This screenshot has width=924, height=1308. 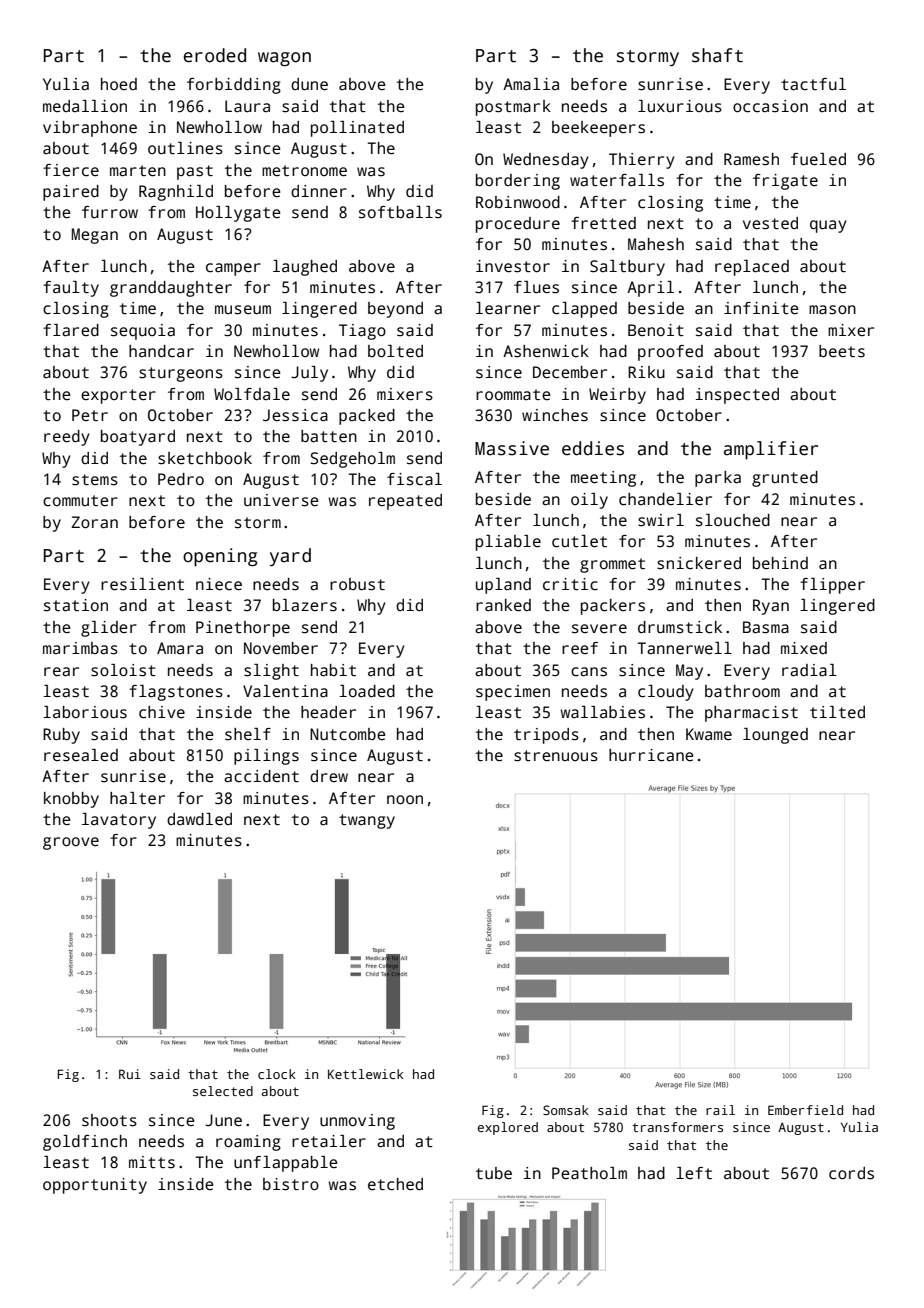 What do you see at coordinates (357, 129) in the screenshot?
I see `pollinated` at bounding box center [357, 129].
